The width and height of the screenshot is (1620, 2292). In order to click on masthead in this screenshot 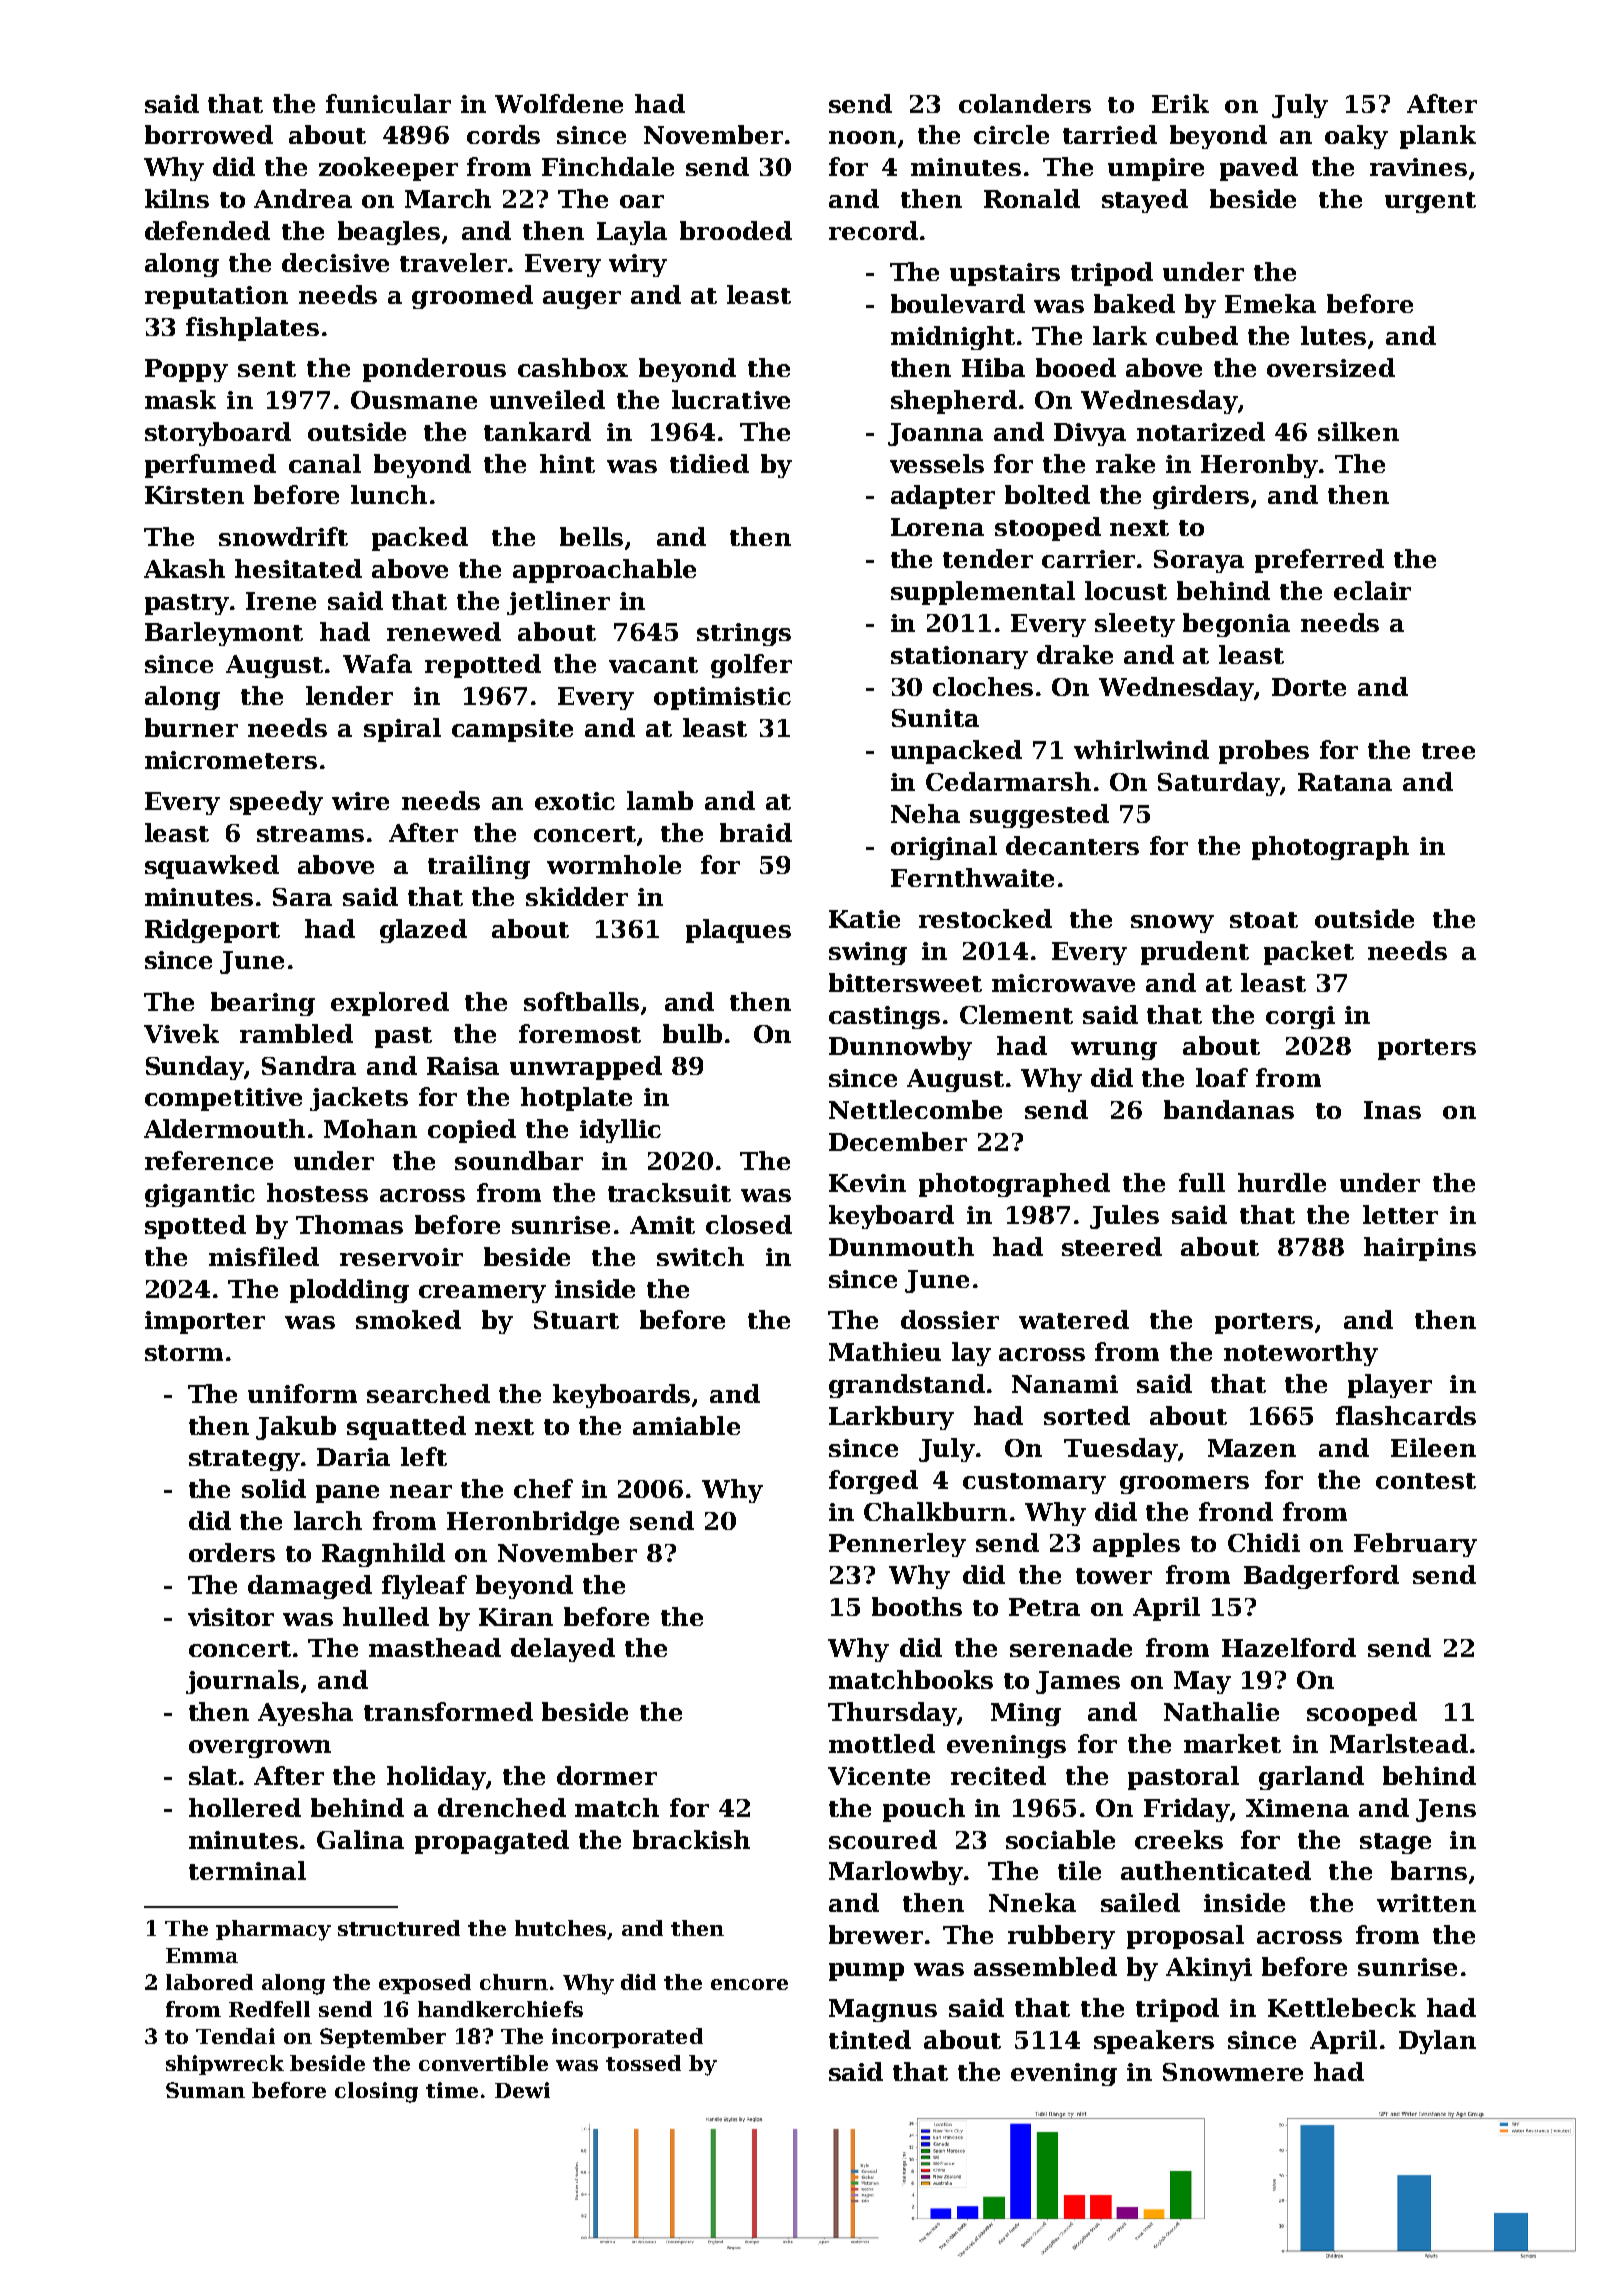, I will do `click(435, 1647)`.
